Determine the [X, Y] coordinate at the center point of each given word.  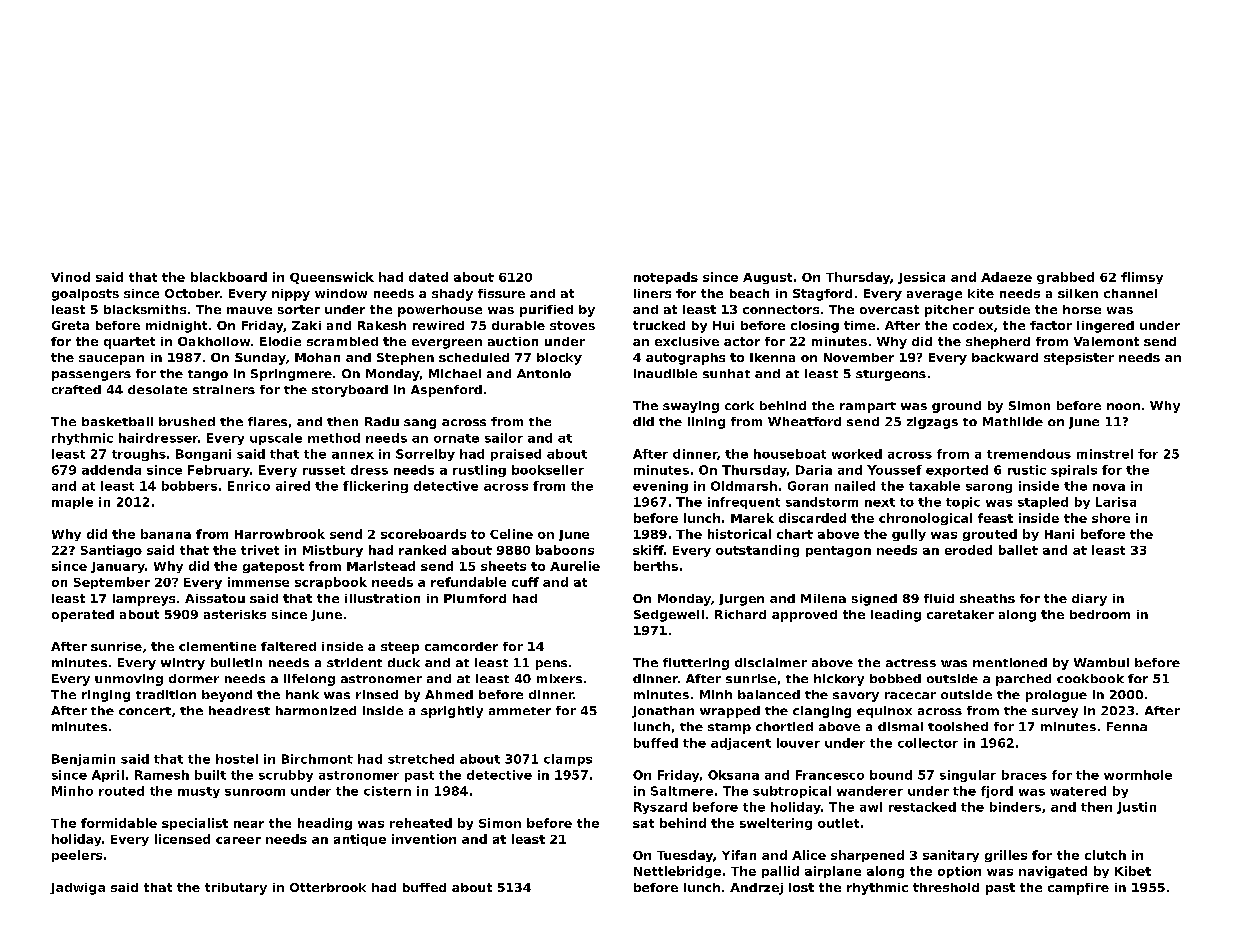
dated [428, 277]
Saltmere [682, 791]
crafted [76, 389]
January [118, 567]
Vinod [70, 277]
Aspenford [446, 391]
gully [909, 535]
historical [739, 534]
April [108, 776]
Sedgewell [669, 616]
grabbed [1065, 278]
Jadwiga [77, 889]
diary [1089, 600]
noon [1123, 406]
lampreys [144, 600]
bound [891, 775]
